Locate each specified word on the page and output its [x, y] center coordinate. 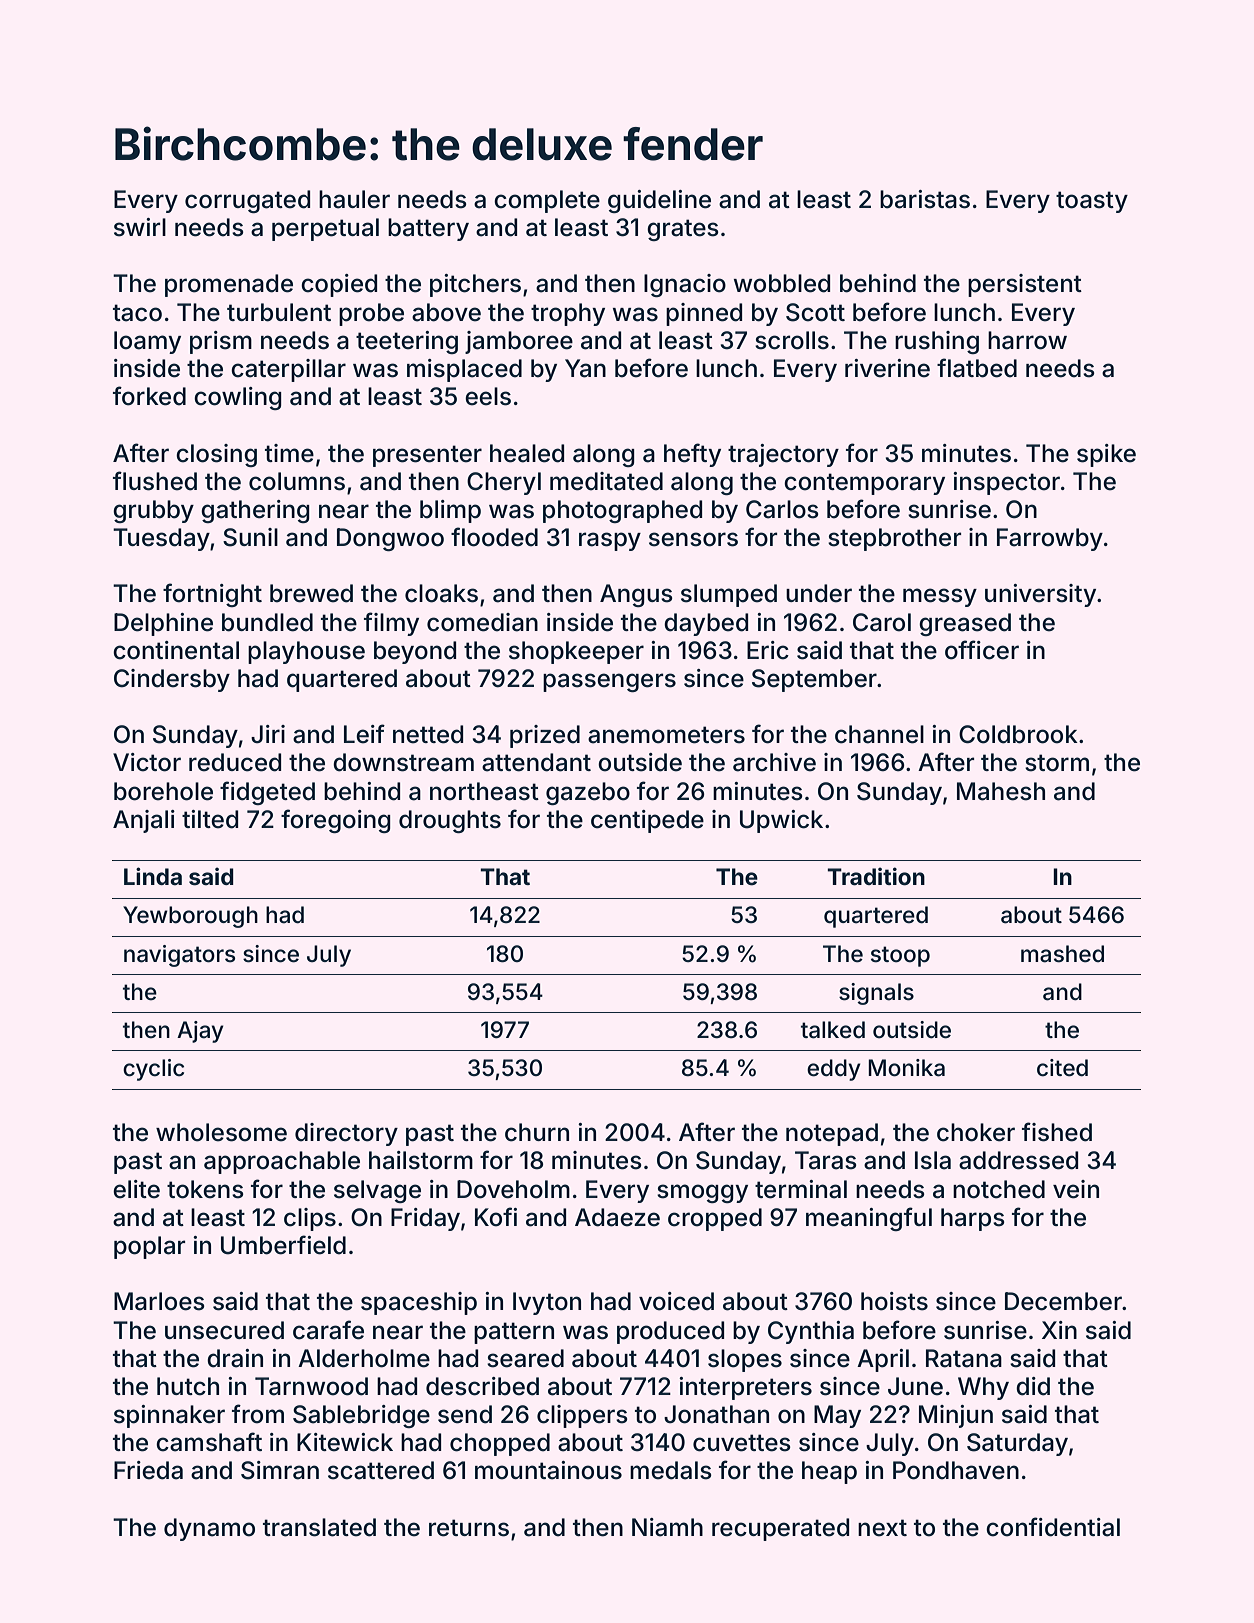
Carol [882, 622]
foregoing [336, 821]
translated [319, 1527]
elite [136, 1189]
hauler [354, 199]
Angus [636, 595]
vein [1076, 1189]
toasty [1092, 202]
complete [547, 201]
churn [537, 1132]
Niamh [667, 1527]
